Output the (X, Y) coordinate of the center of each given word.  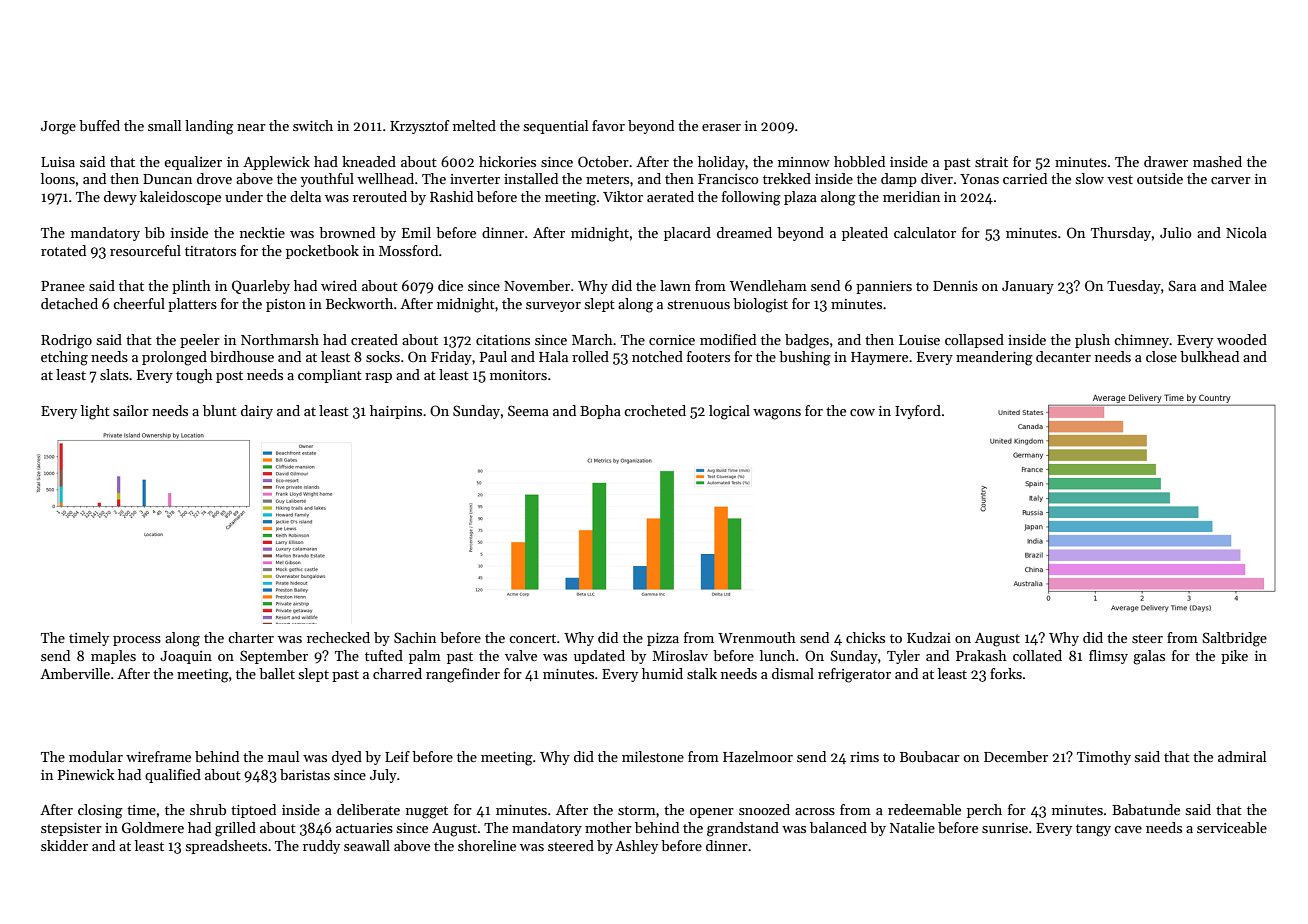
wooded (1242, 339)
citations (503, 340)
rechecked (338, 637)
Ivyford (918, 412)
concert (532, 638)
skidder (64, 845)
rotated (63, 250)
